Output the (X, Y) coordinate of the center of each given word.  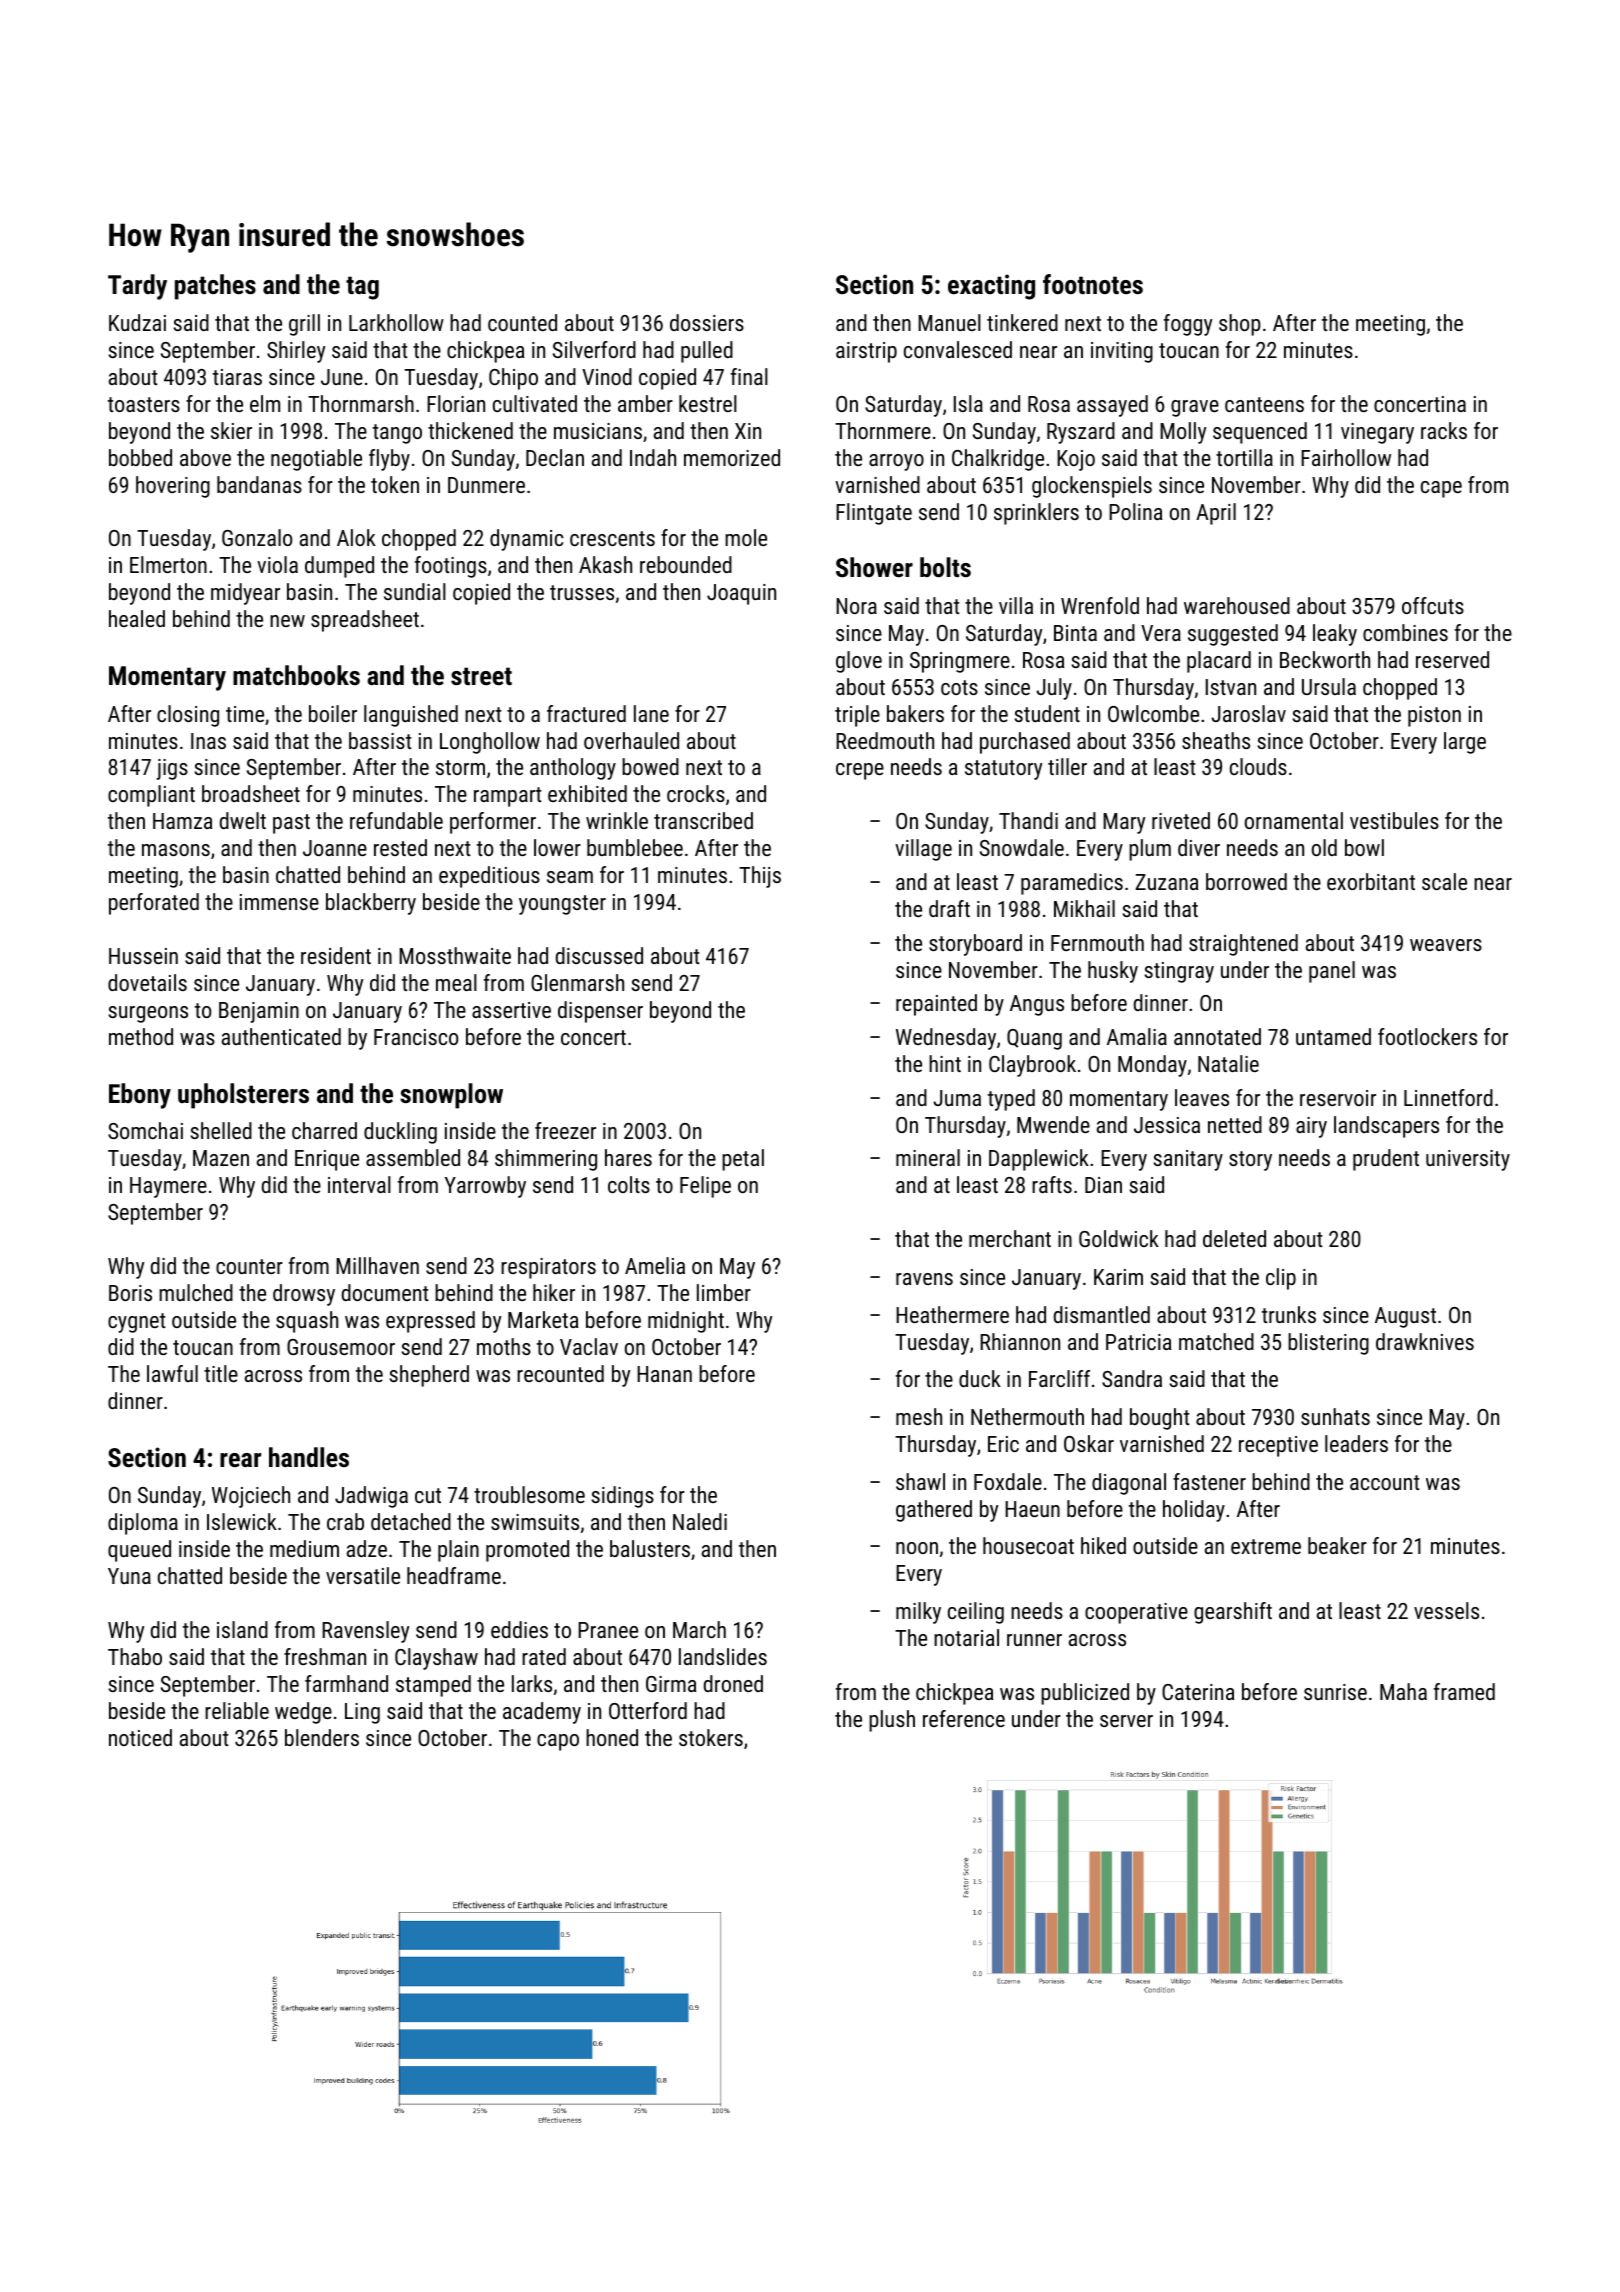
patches (215, 287)
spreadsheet (365, 621)
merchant (1010, 1238)
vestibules (1394, 820)
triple (857, 716)
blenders (322, 1737)
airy (1311, 1127)
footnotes (1093, 284)
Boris (130, 1293)
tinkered (1022, 322)
